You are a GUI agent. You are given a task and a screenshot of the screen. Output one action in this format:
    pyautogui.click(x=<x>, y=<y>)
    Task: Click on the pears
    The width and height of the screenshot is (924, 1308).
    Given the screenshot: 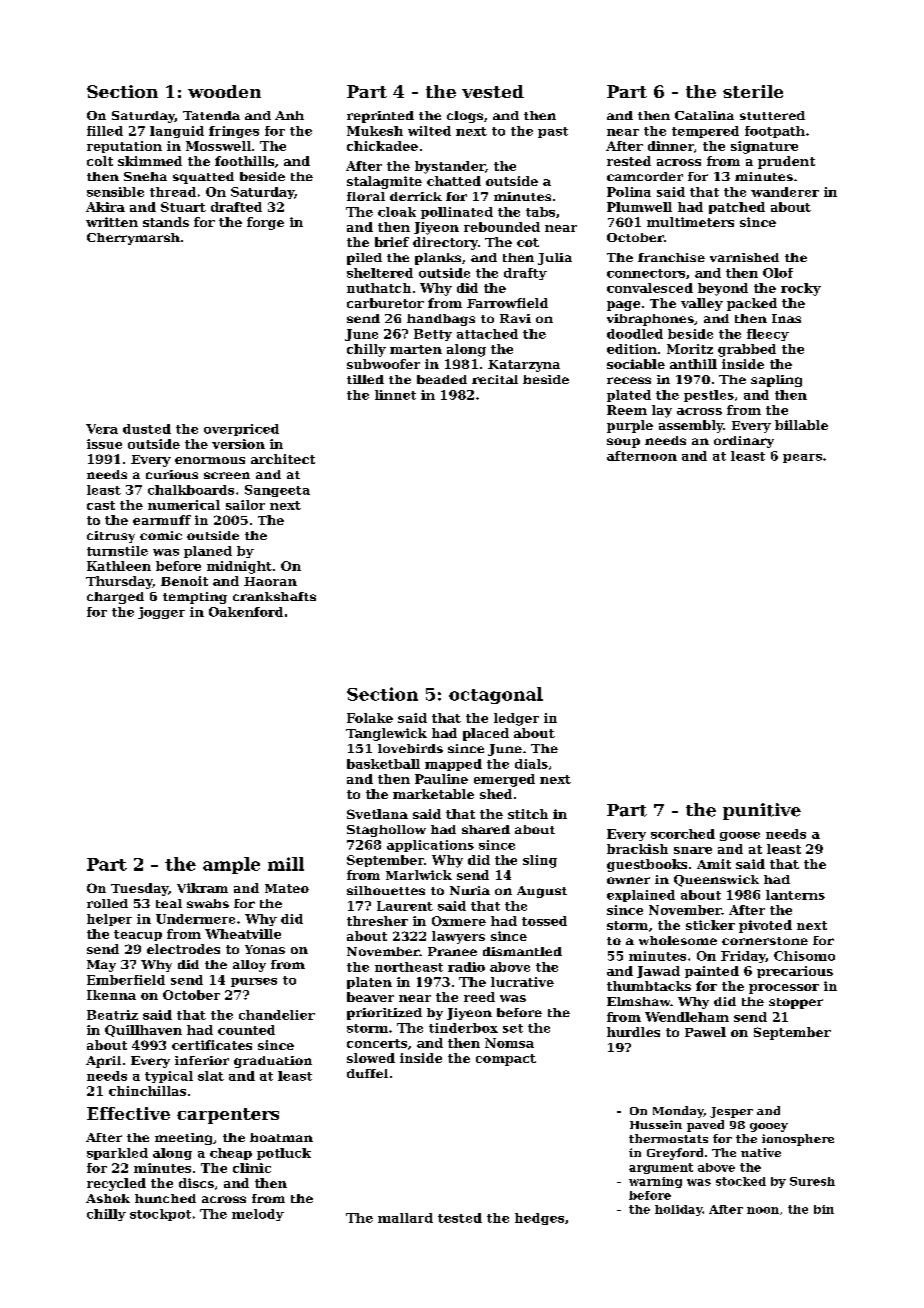 What is the action you would take?
    pyautogui.click(x=802, y=458)
